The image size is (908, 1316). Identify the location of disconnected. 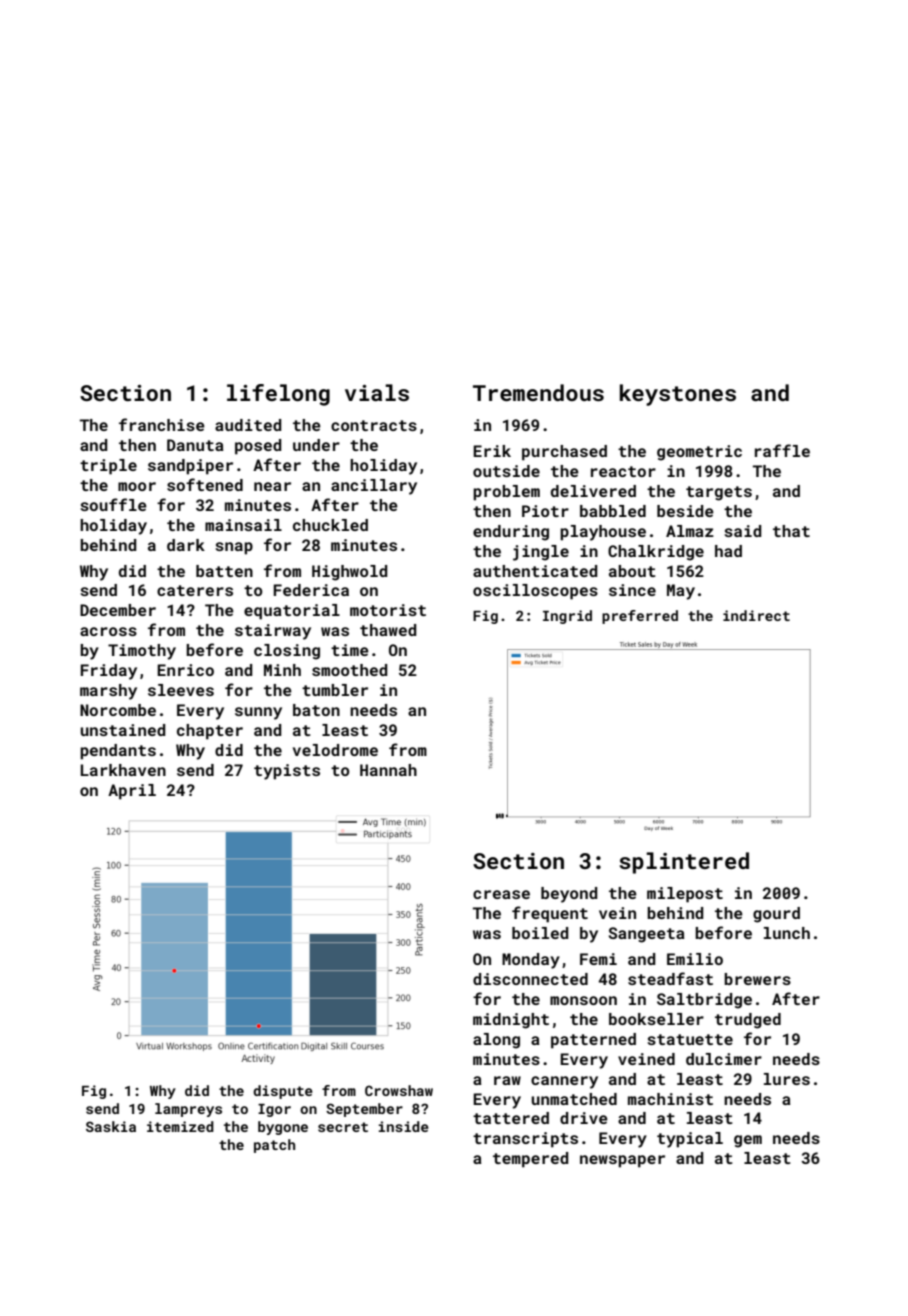
(530, 979).
